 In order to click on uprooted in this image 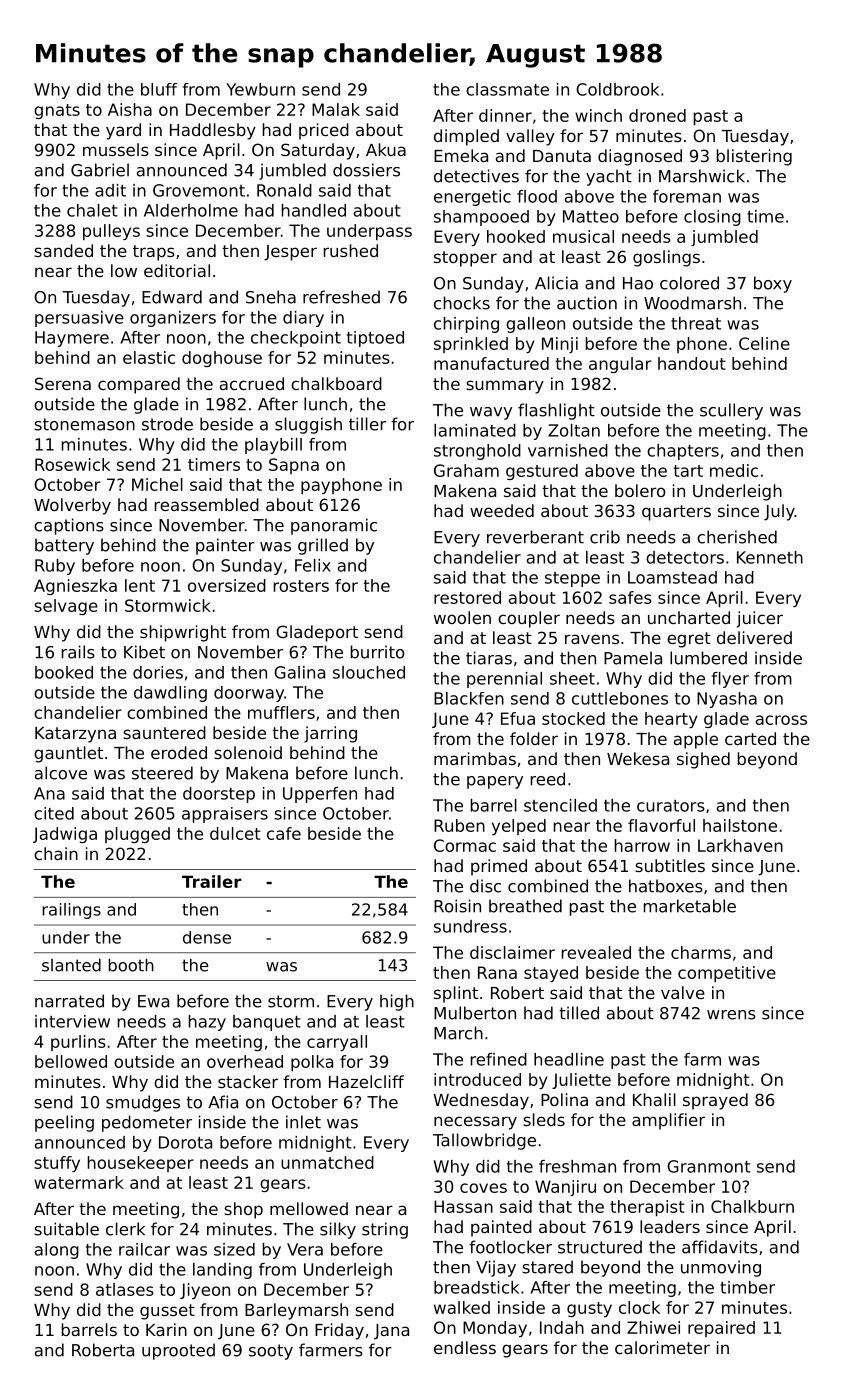, I will do `click(178, 1351)`.
